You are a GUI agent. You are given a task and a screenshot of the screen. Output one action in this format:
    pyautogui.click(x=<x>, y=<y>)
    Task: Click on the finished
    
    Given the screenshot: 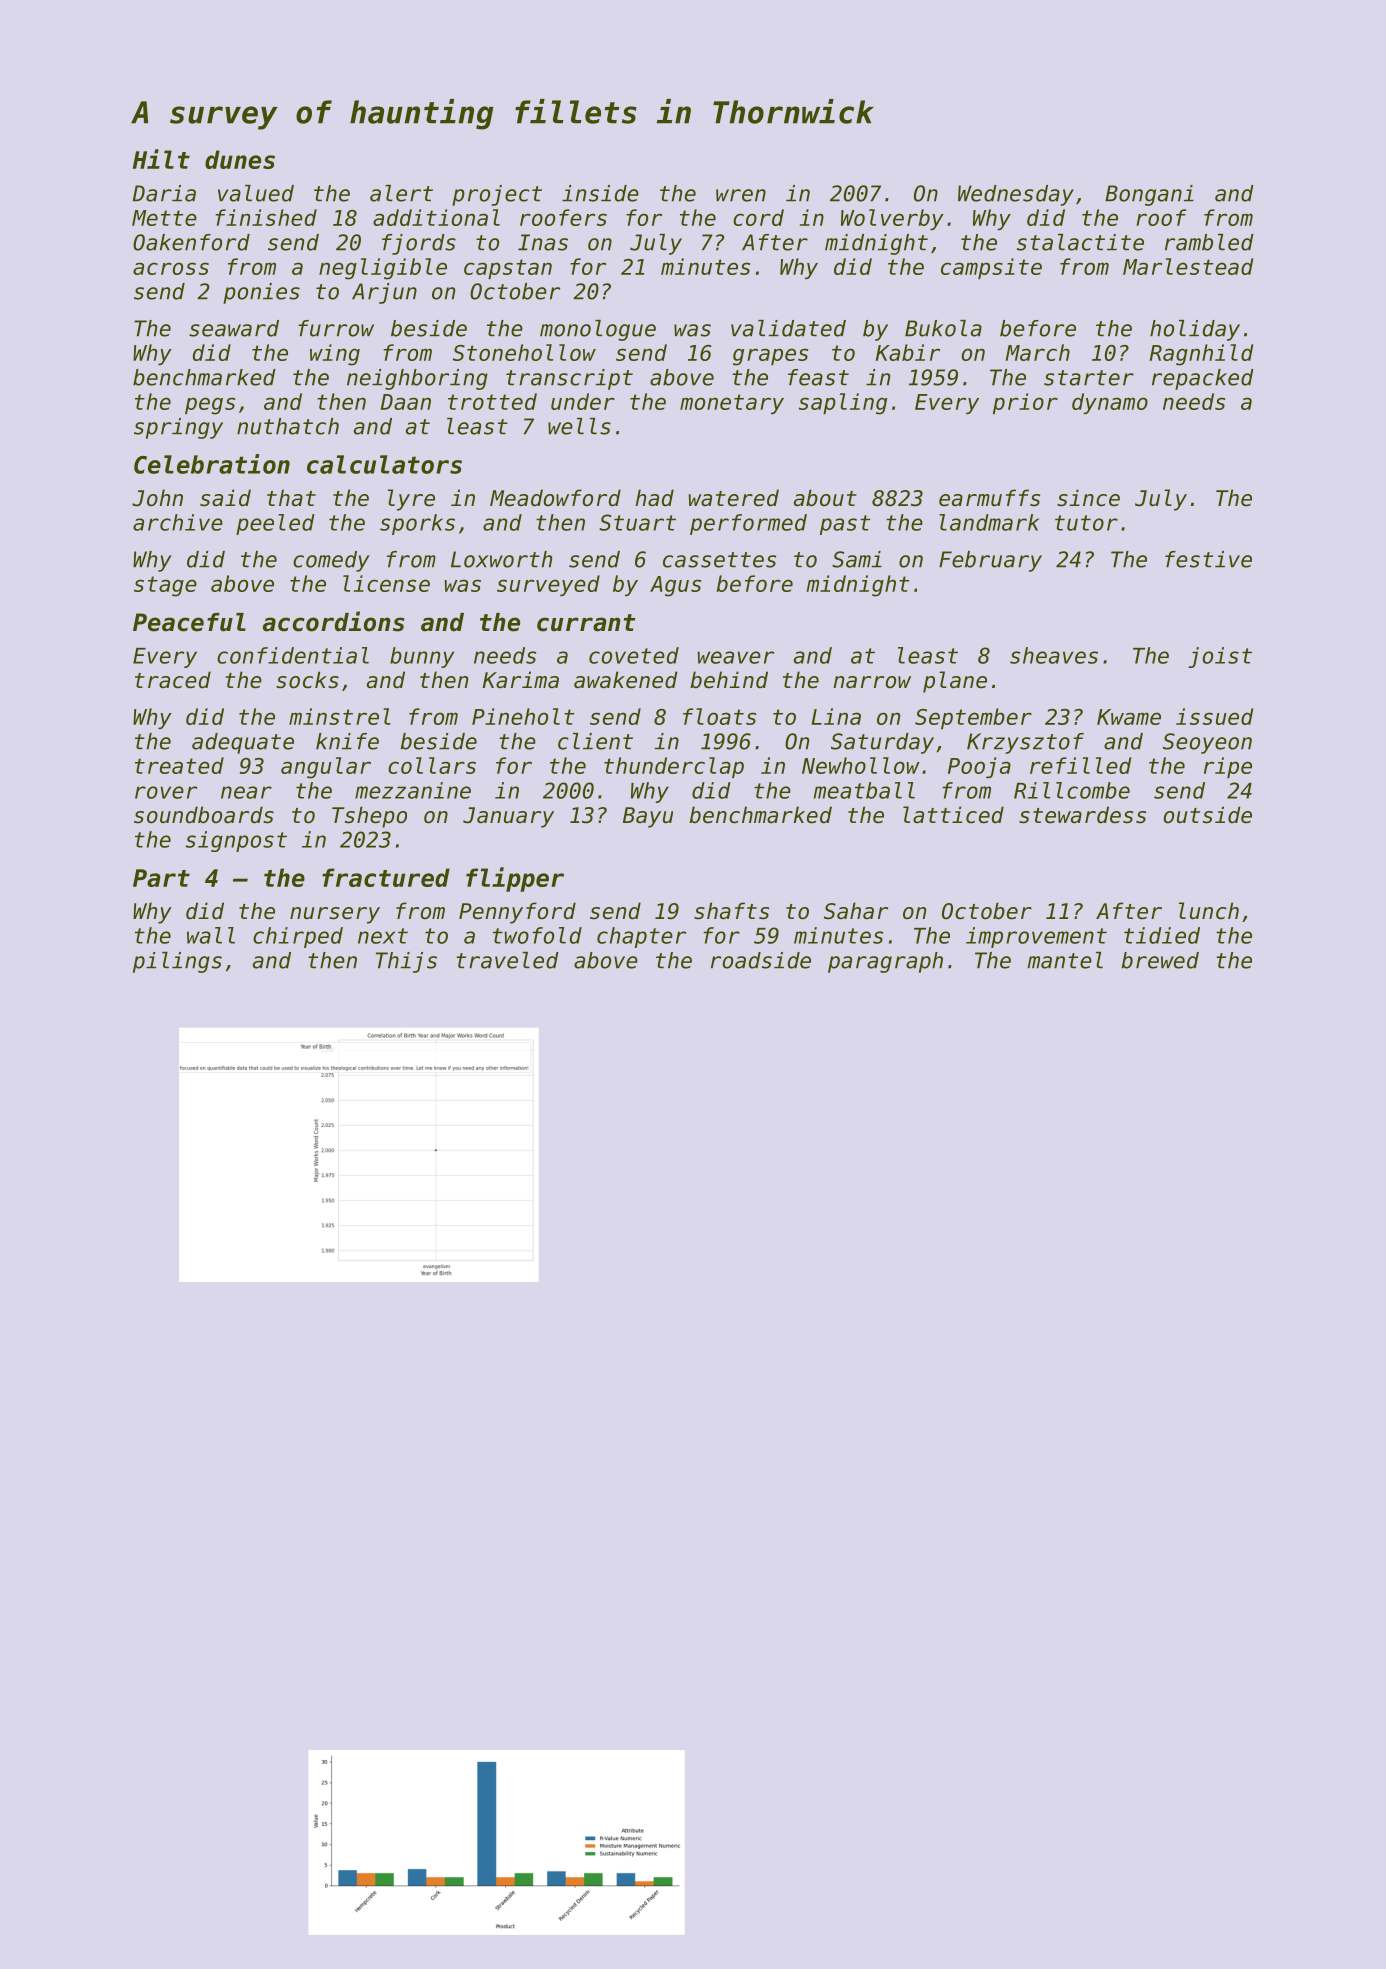 What is the action you would take?
    pyautogui.click(x=266, y=217)
